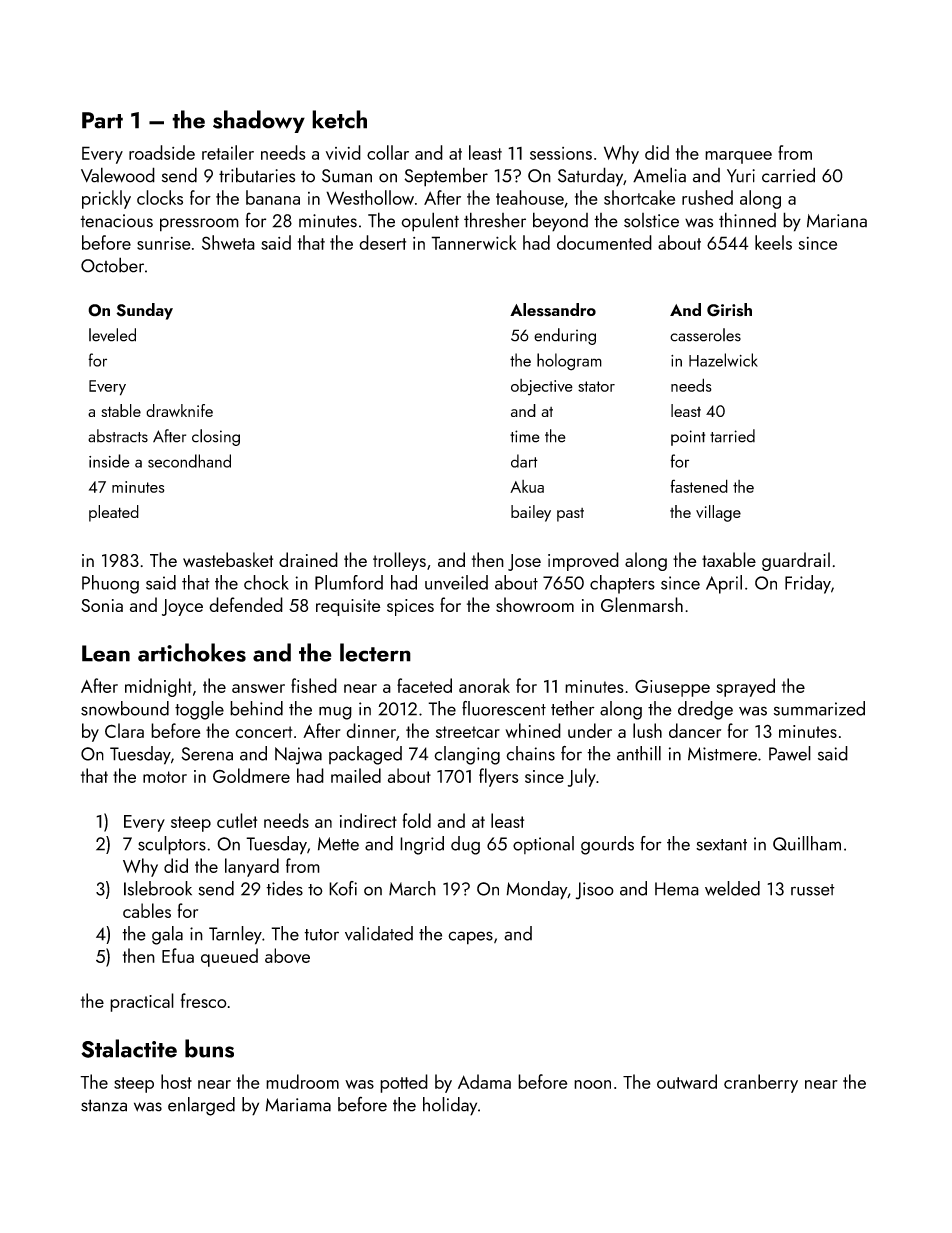  What do you see at coordinates (339, 119) in the screenshot?
I see `ketch` at bounding box center [339, 119].
